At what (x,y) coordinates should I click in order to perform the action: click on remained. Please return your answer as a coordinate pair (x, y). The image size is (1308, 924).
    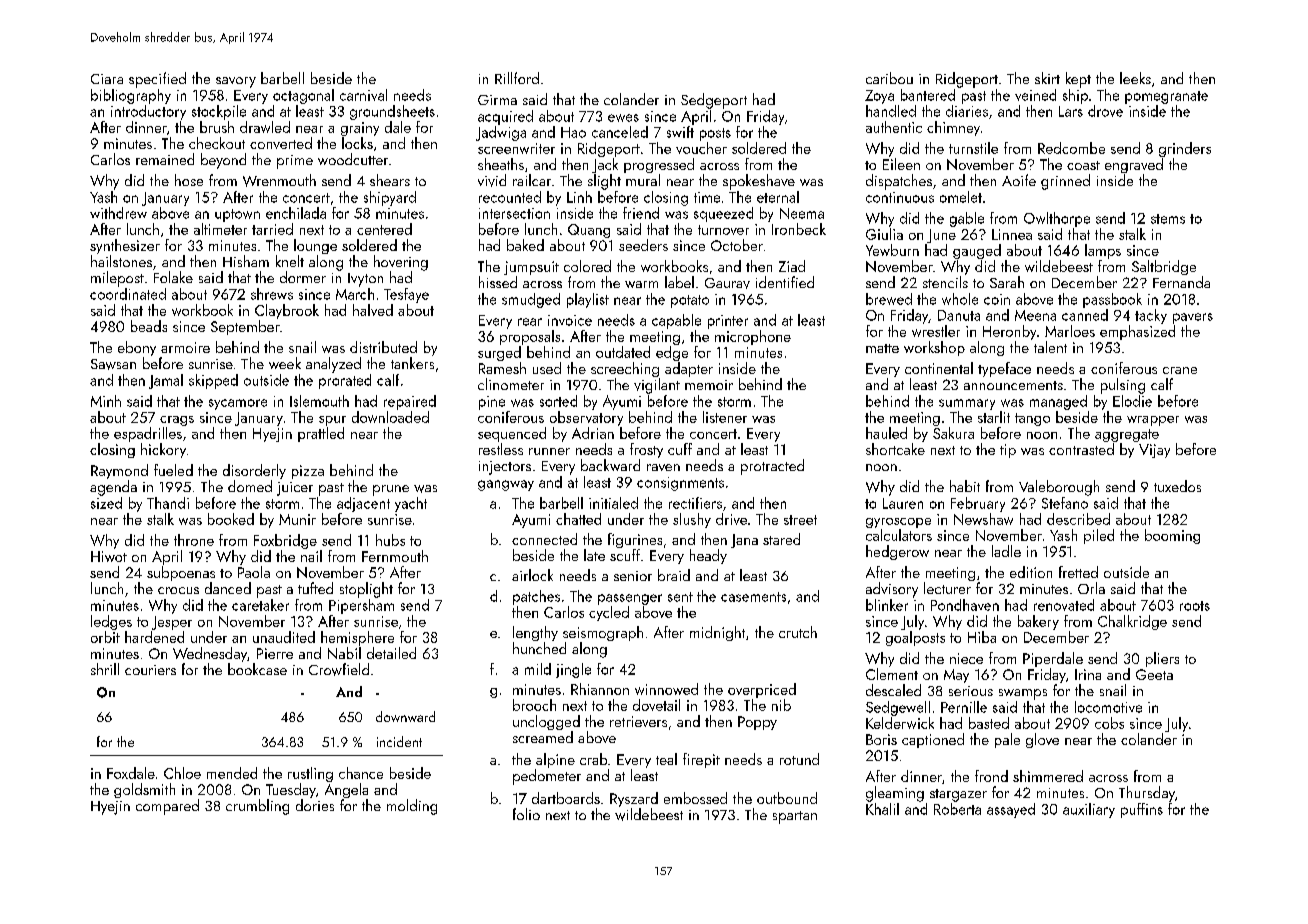
    Looking at the image, I should click on (165, 159).
